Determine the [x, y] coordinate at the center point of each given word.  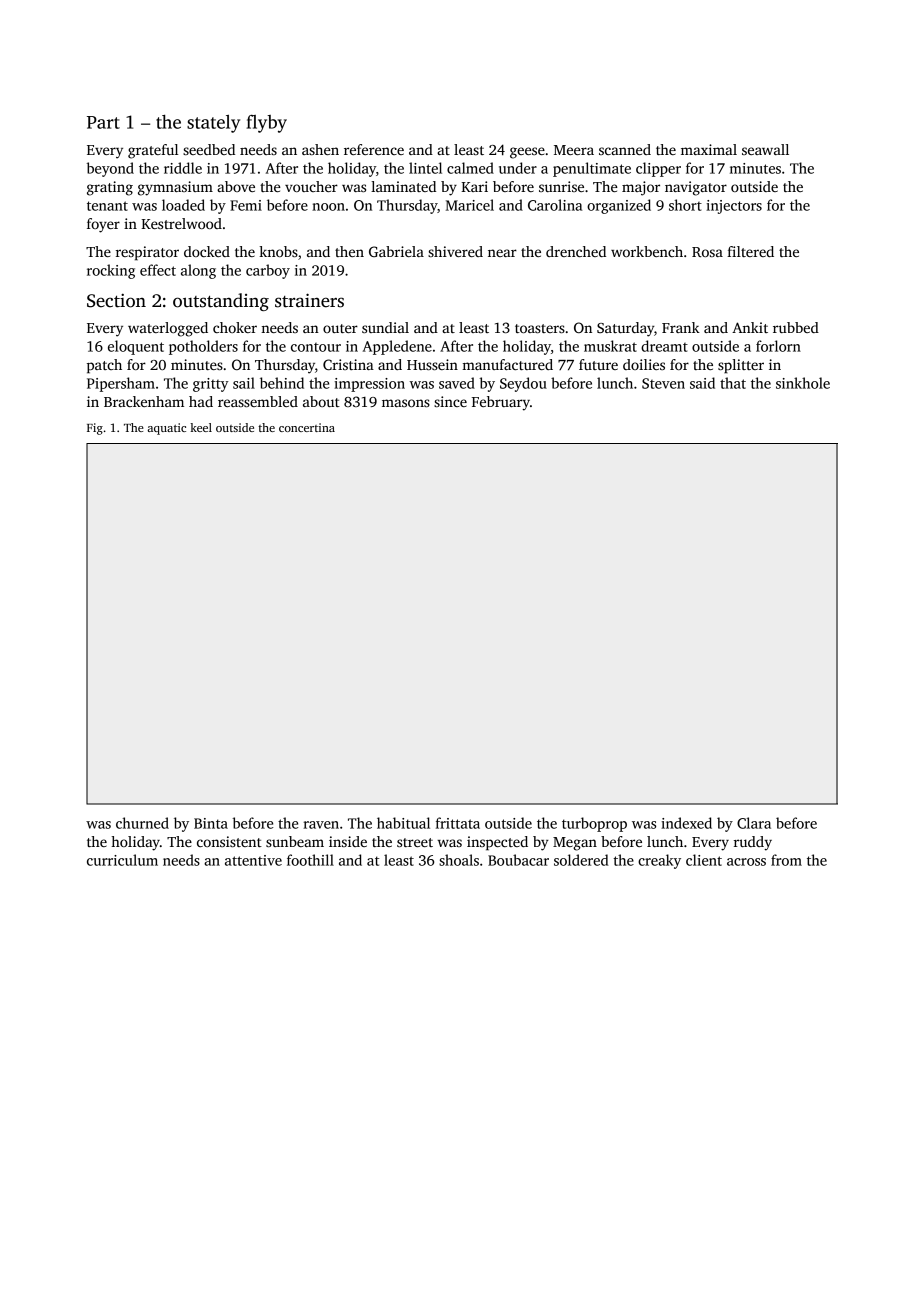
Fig [95, 429]
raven [321, 825]
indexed [686, 823]
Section [116, 300]
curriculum [122, 860]
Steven [663, 383]
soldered [581, 860]
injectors [734, 207]
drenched [576, 251]
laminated [403, 186]
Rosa [707, 252]
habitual [403, 823]
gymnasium [175, 188]
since [450, 401]
